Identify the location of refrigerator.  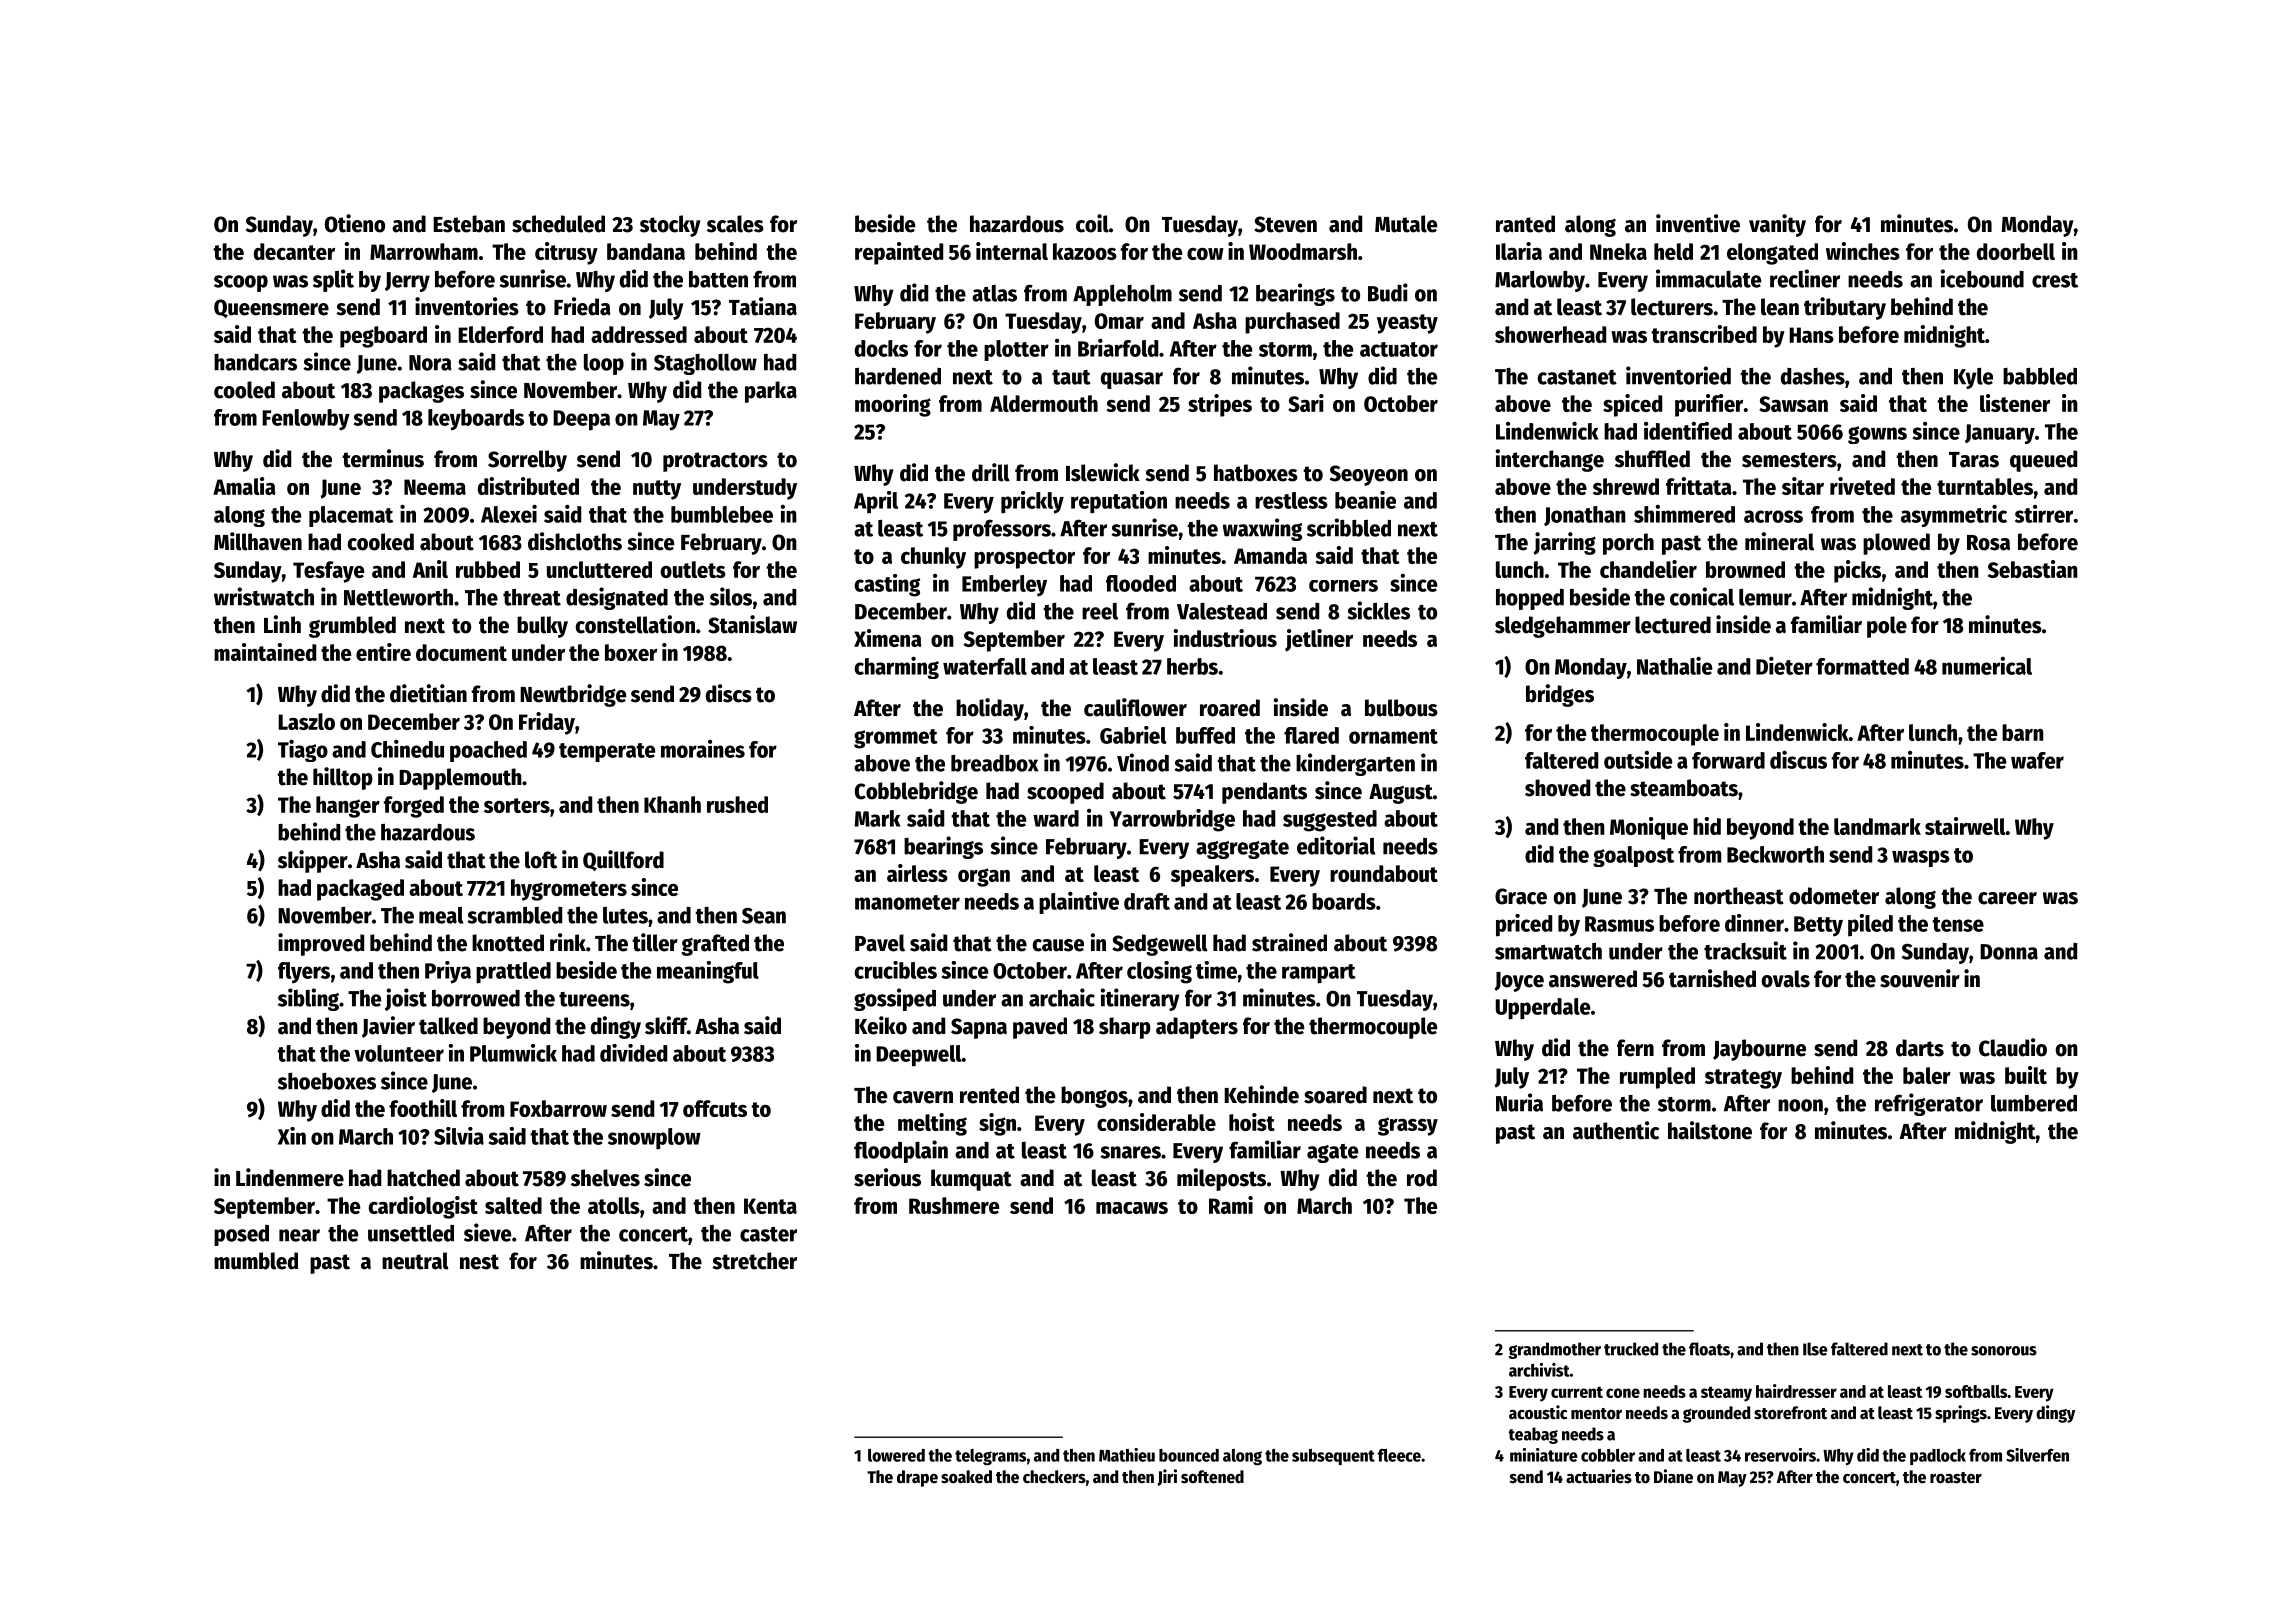
(1929, 1104).
